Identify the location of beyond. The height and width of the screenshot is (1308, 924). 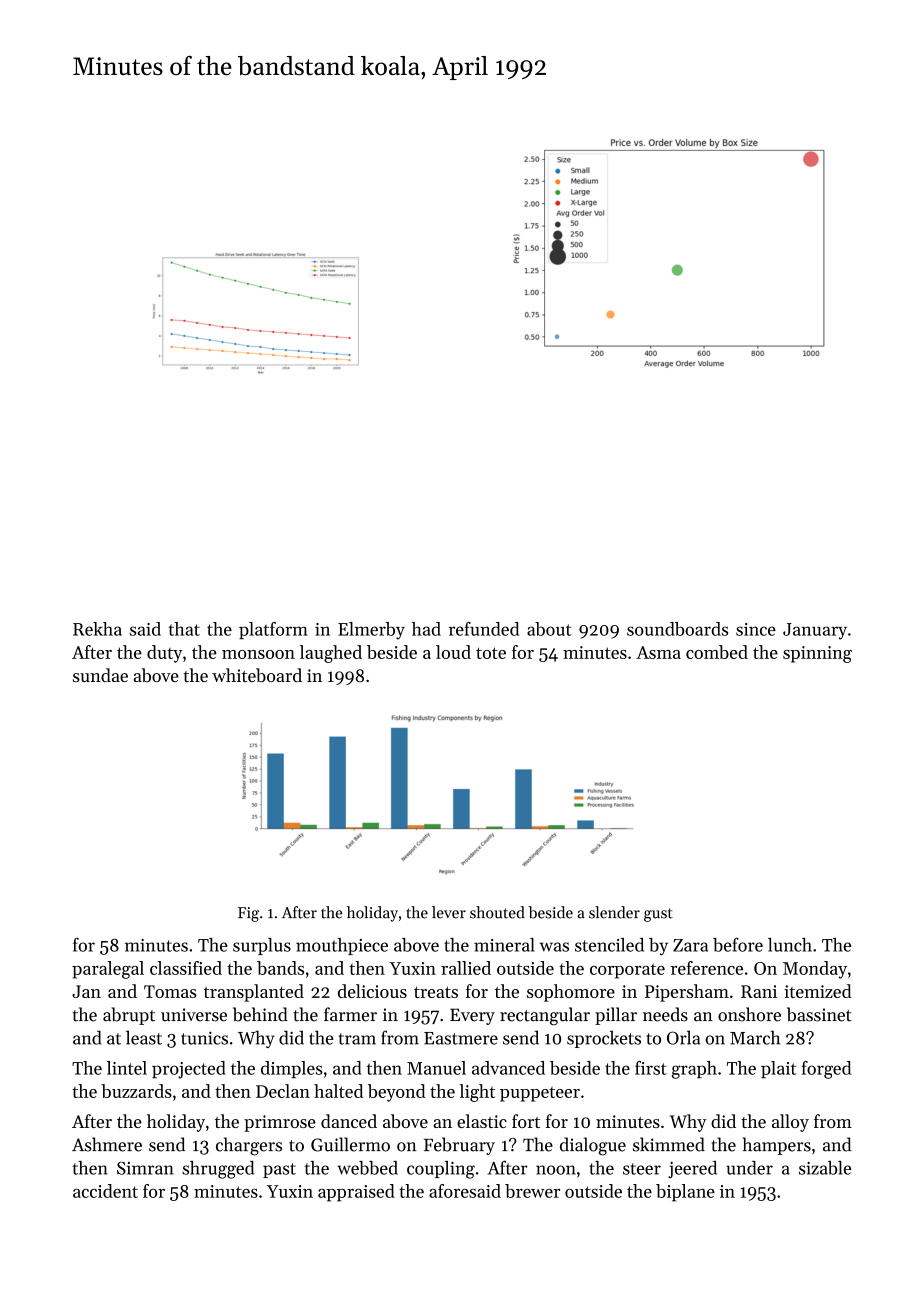
(397, 1093).
